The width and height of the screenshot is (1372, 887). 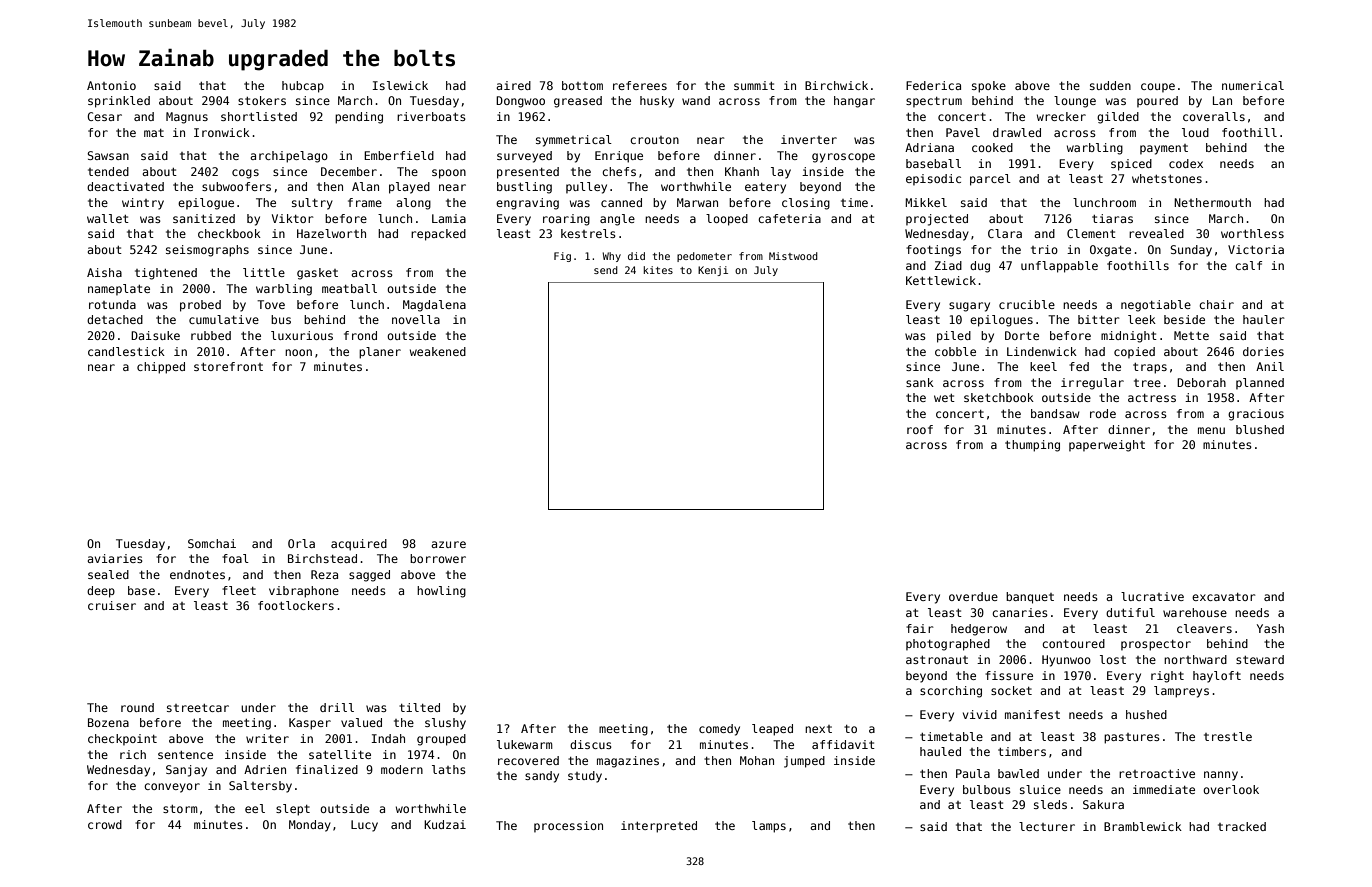 What do you see at coordinates (1146, 714) in the screenshot?
I see `hushed` at bounding box center [1146, 714].
